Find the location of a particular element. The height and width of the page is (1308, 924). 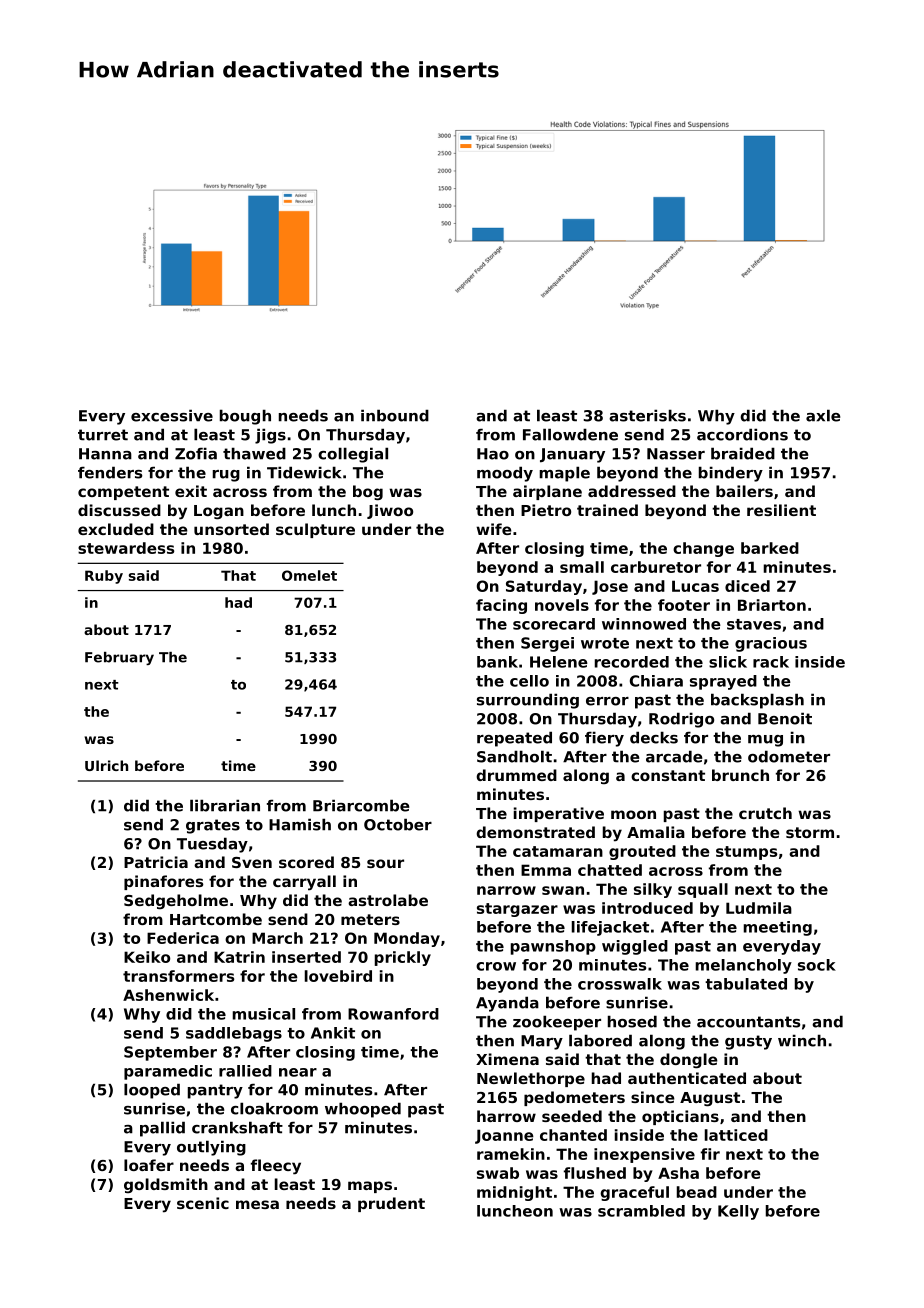

Ulrich is located at coordinates (106, 765).
